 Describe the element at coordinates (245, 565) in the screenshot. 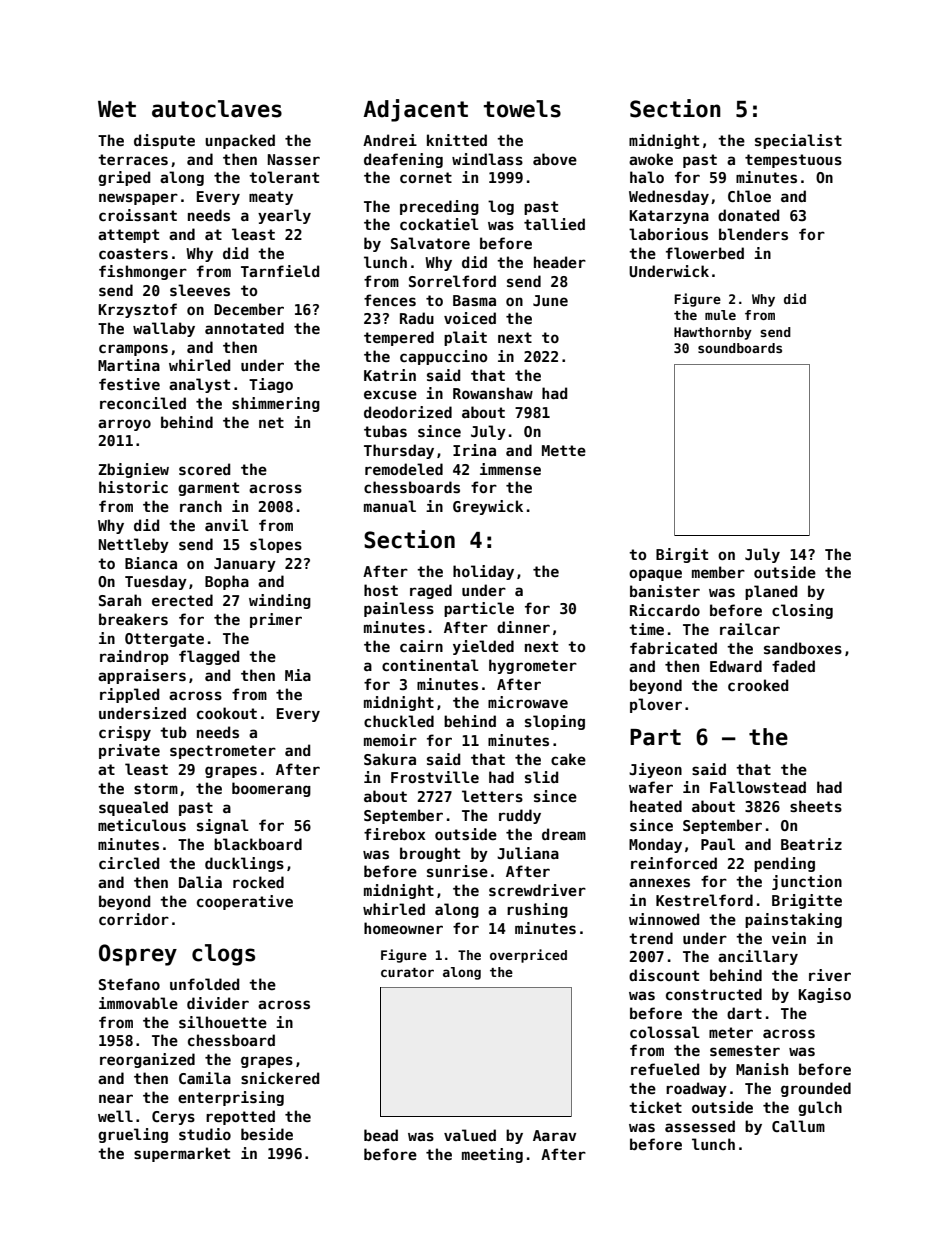

I see `January` at that location.
